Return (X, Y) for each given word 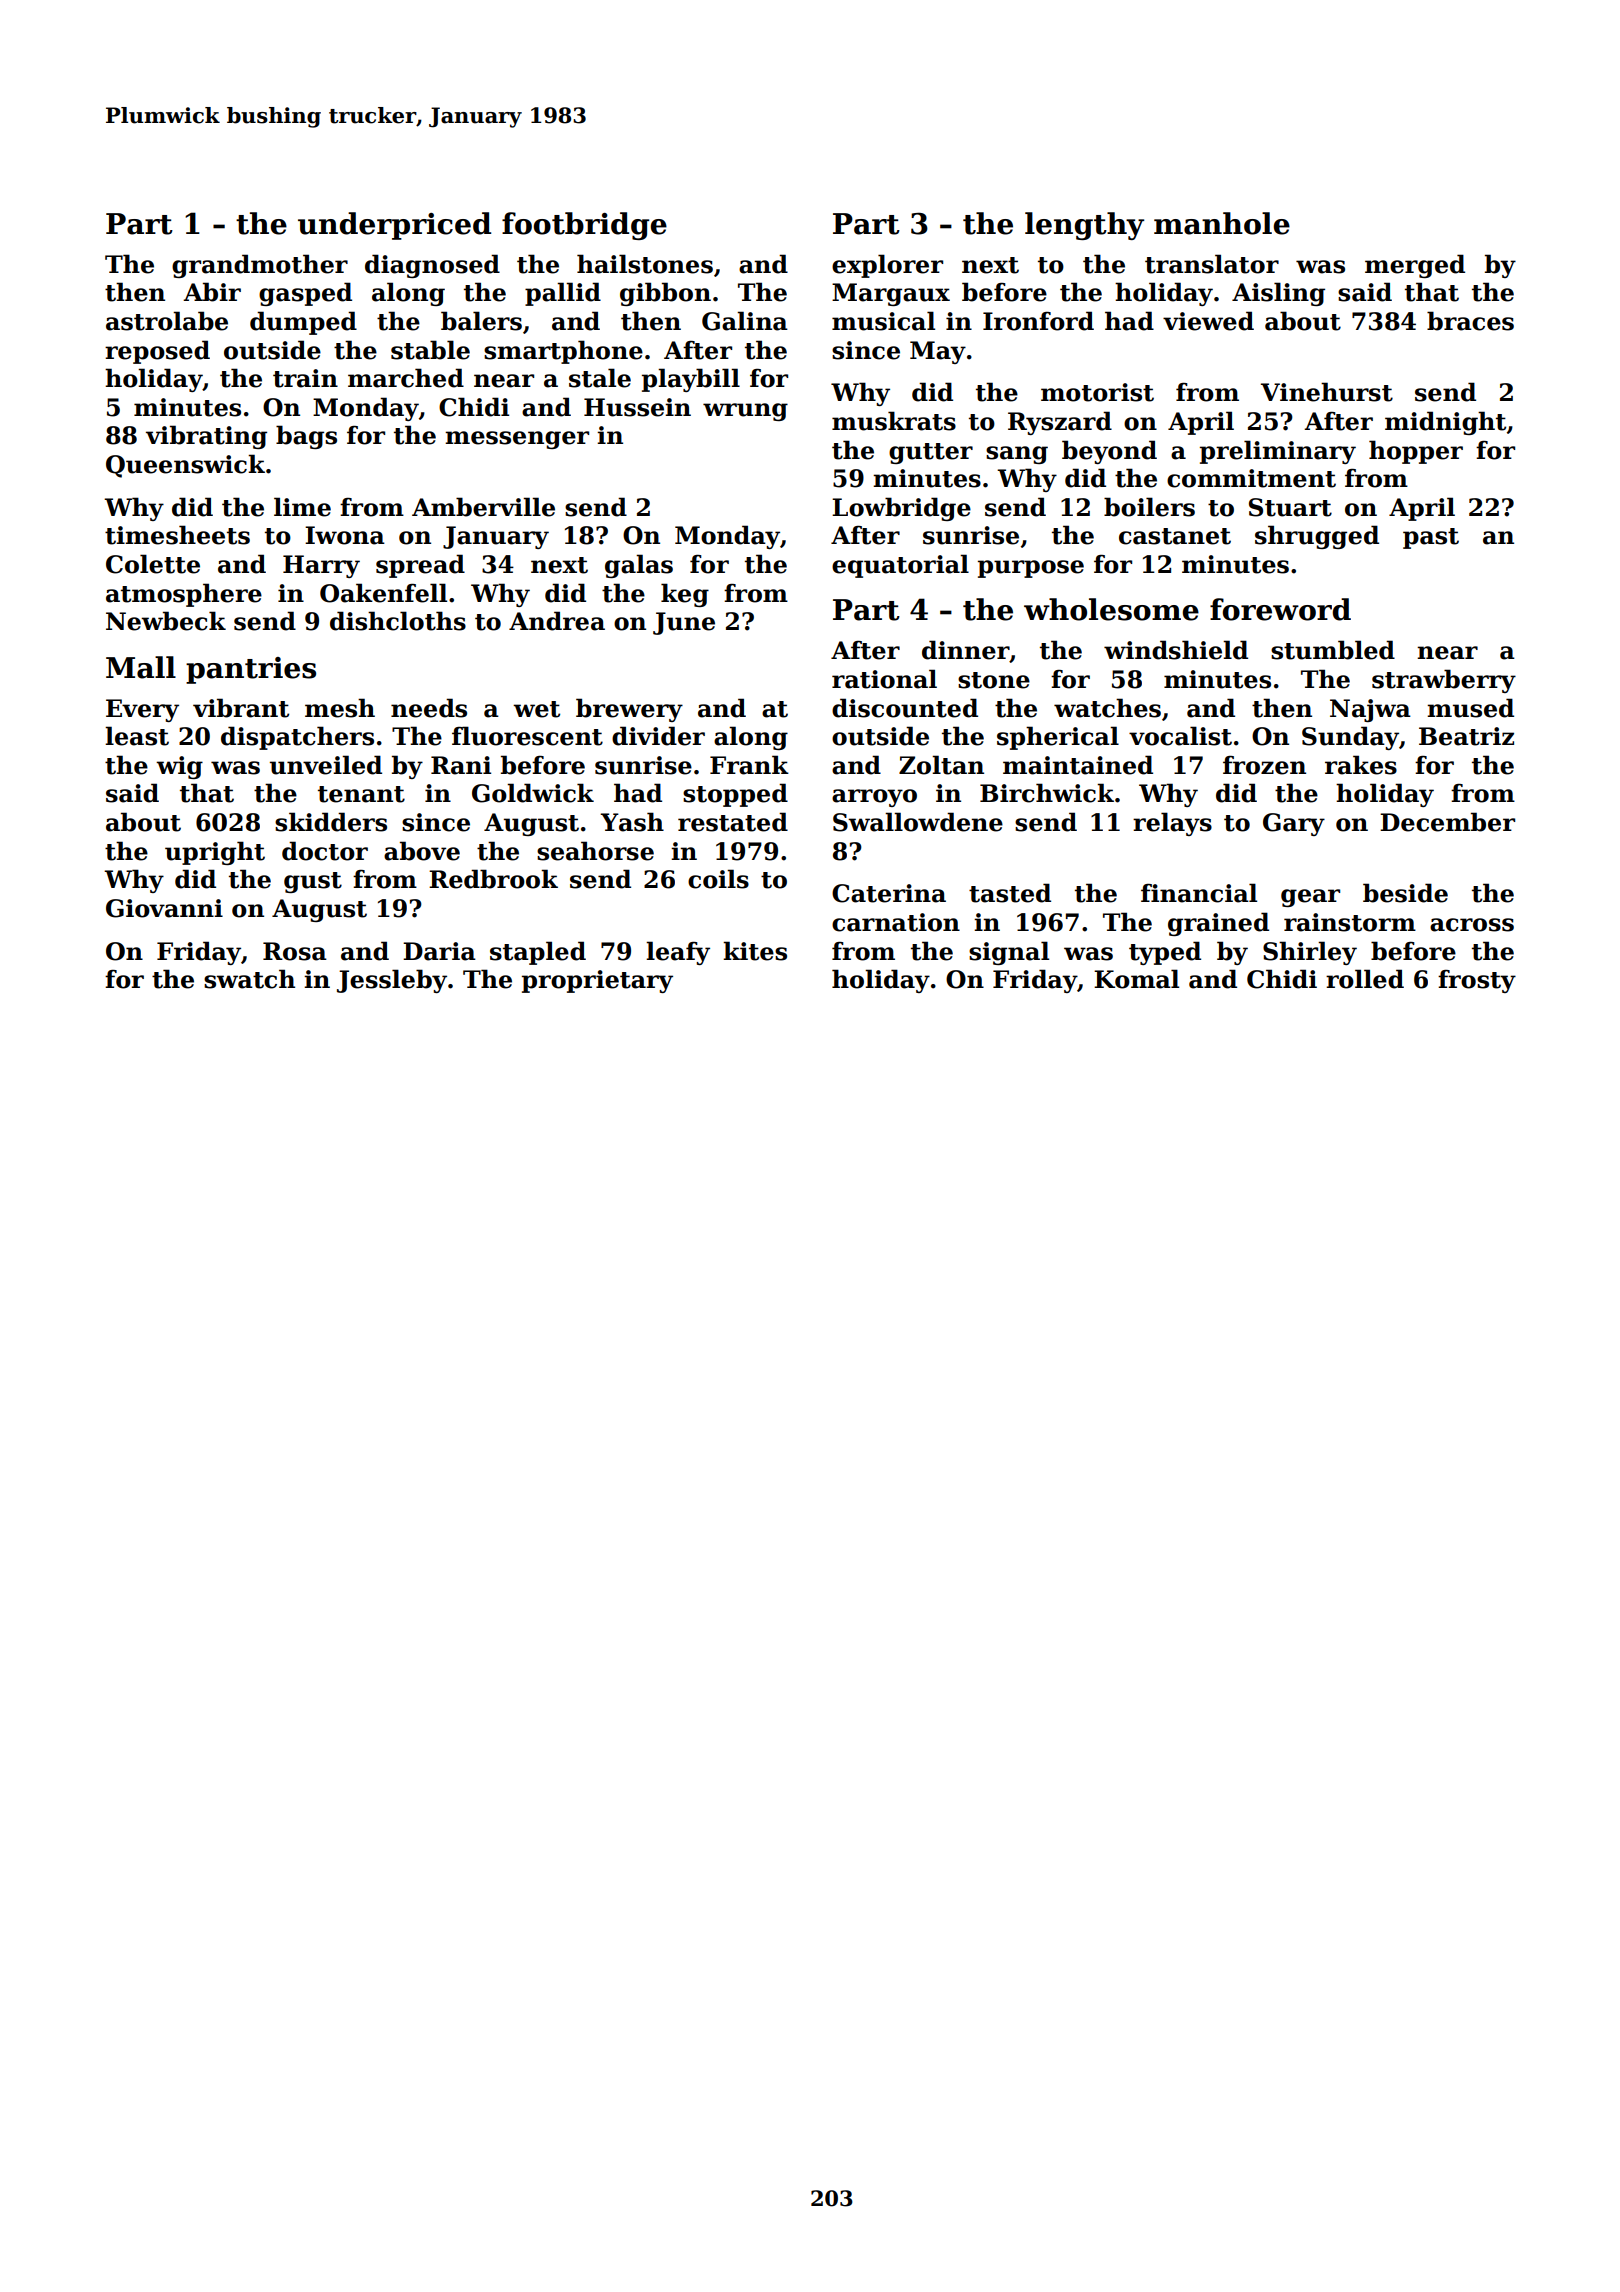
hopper (1416, 452)
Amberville (483, 507)
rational (884, 679)
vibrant (241, 708)
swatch (249, 979)
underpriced (394, 226)
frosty (1477, 981)
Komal (1136, 979)
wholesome (1111, 609)
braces (1470, 321)
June (684, 623)
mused (1470, 708)
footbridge (584, 226)
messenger (517, 440)
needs (429, 708)
